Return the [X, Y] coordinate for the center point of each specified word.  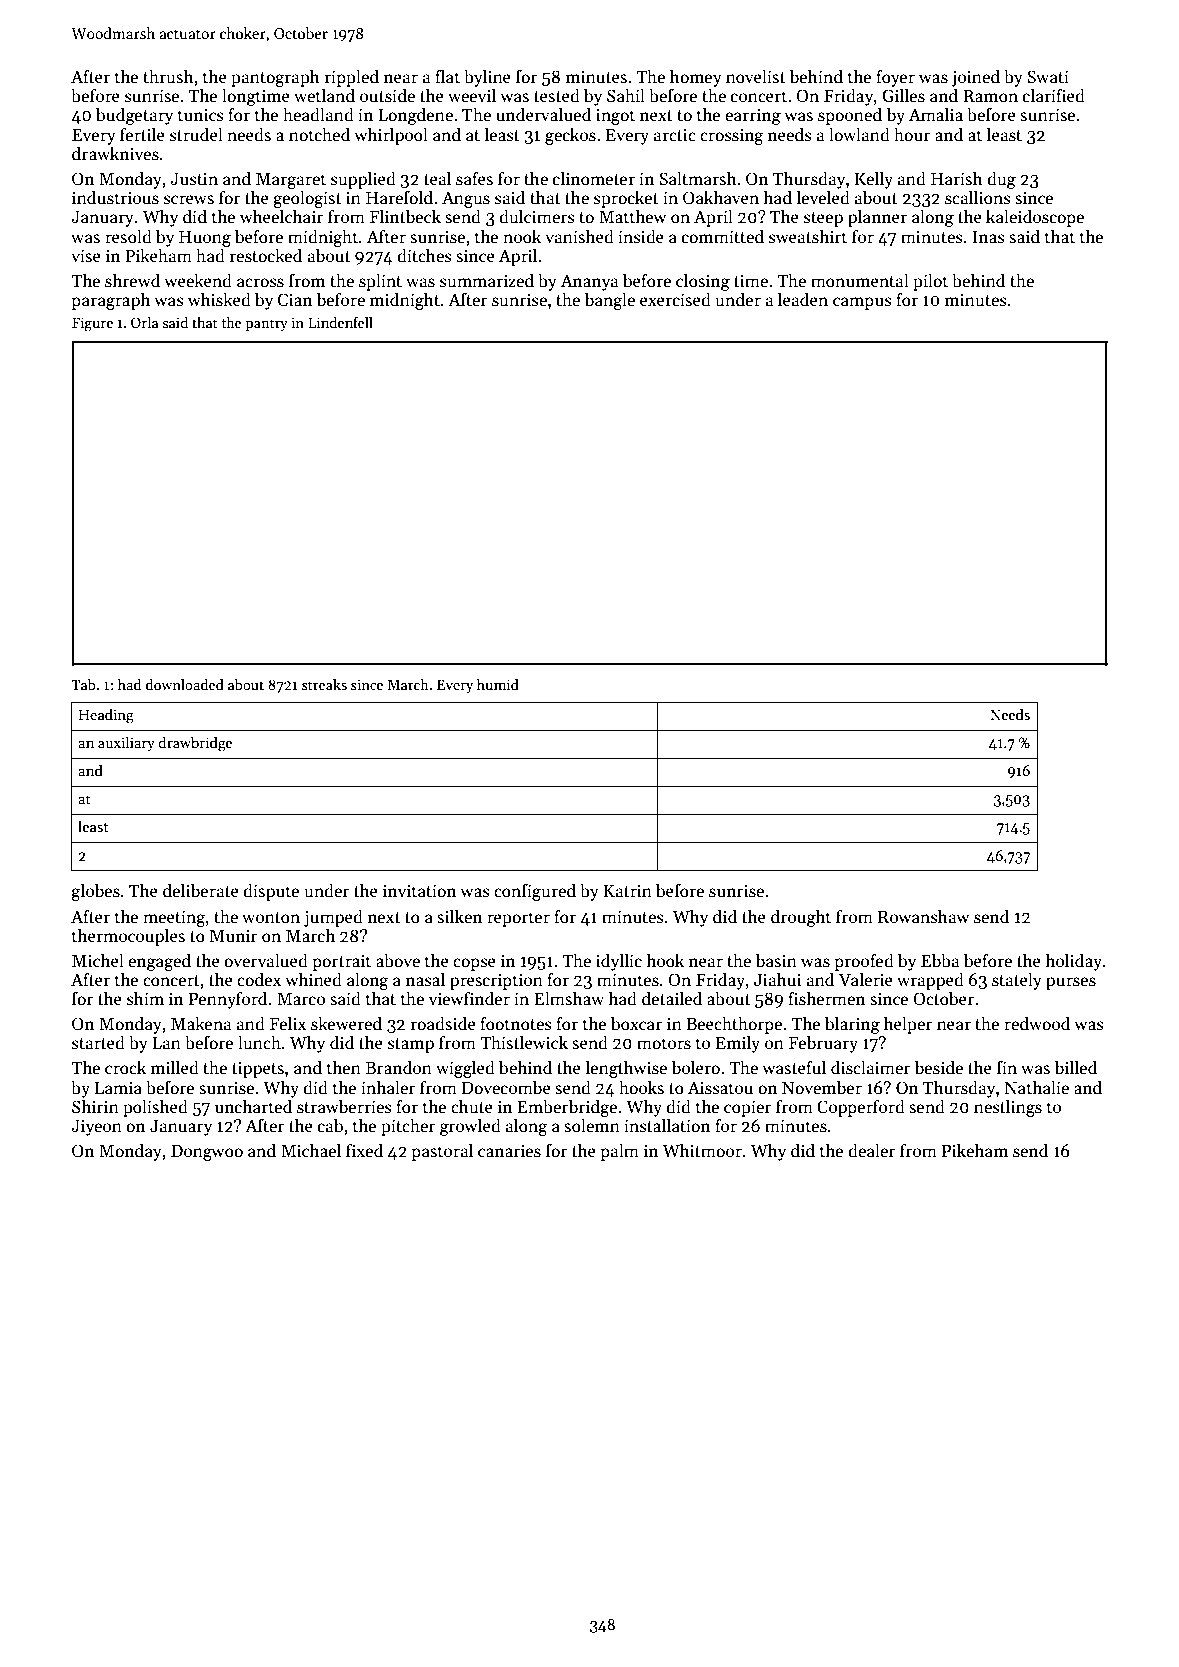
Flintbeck [405, 216]
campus [862, 303]
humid [498, 684]
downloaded [185, 684]
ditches [424, 255]
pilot [930, 282]
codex [259, 979]
